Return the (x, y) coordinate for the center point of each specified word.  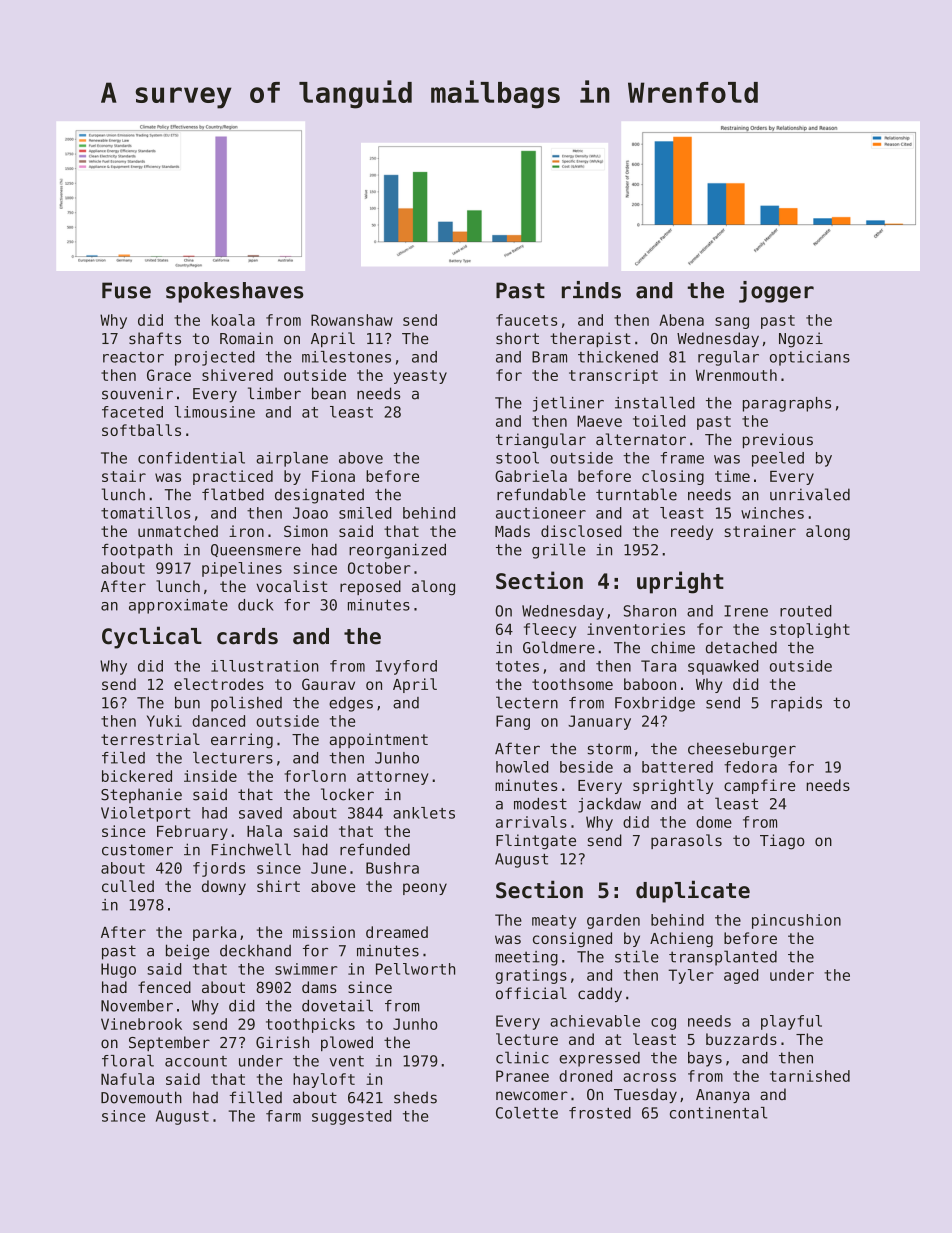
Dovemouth (141, 1097)
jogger (776, 292)
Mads (512, 531)
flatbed (233, 494)
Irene (746, 611)
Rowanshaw (352, 320)
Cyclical (152, 637)
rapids (796, 704)
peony (425, 889)
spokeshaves (235, 292)
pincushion (796, 921)
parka (214, 933)
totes (517, 666)
